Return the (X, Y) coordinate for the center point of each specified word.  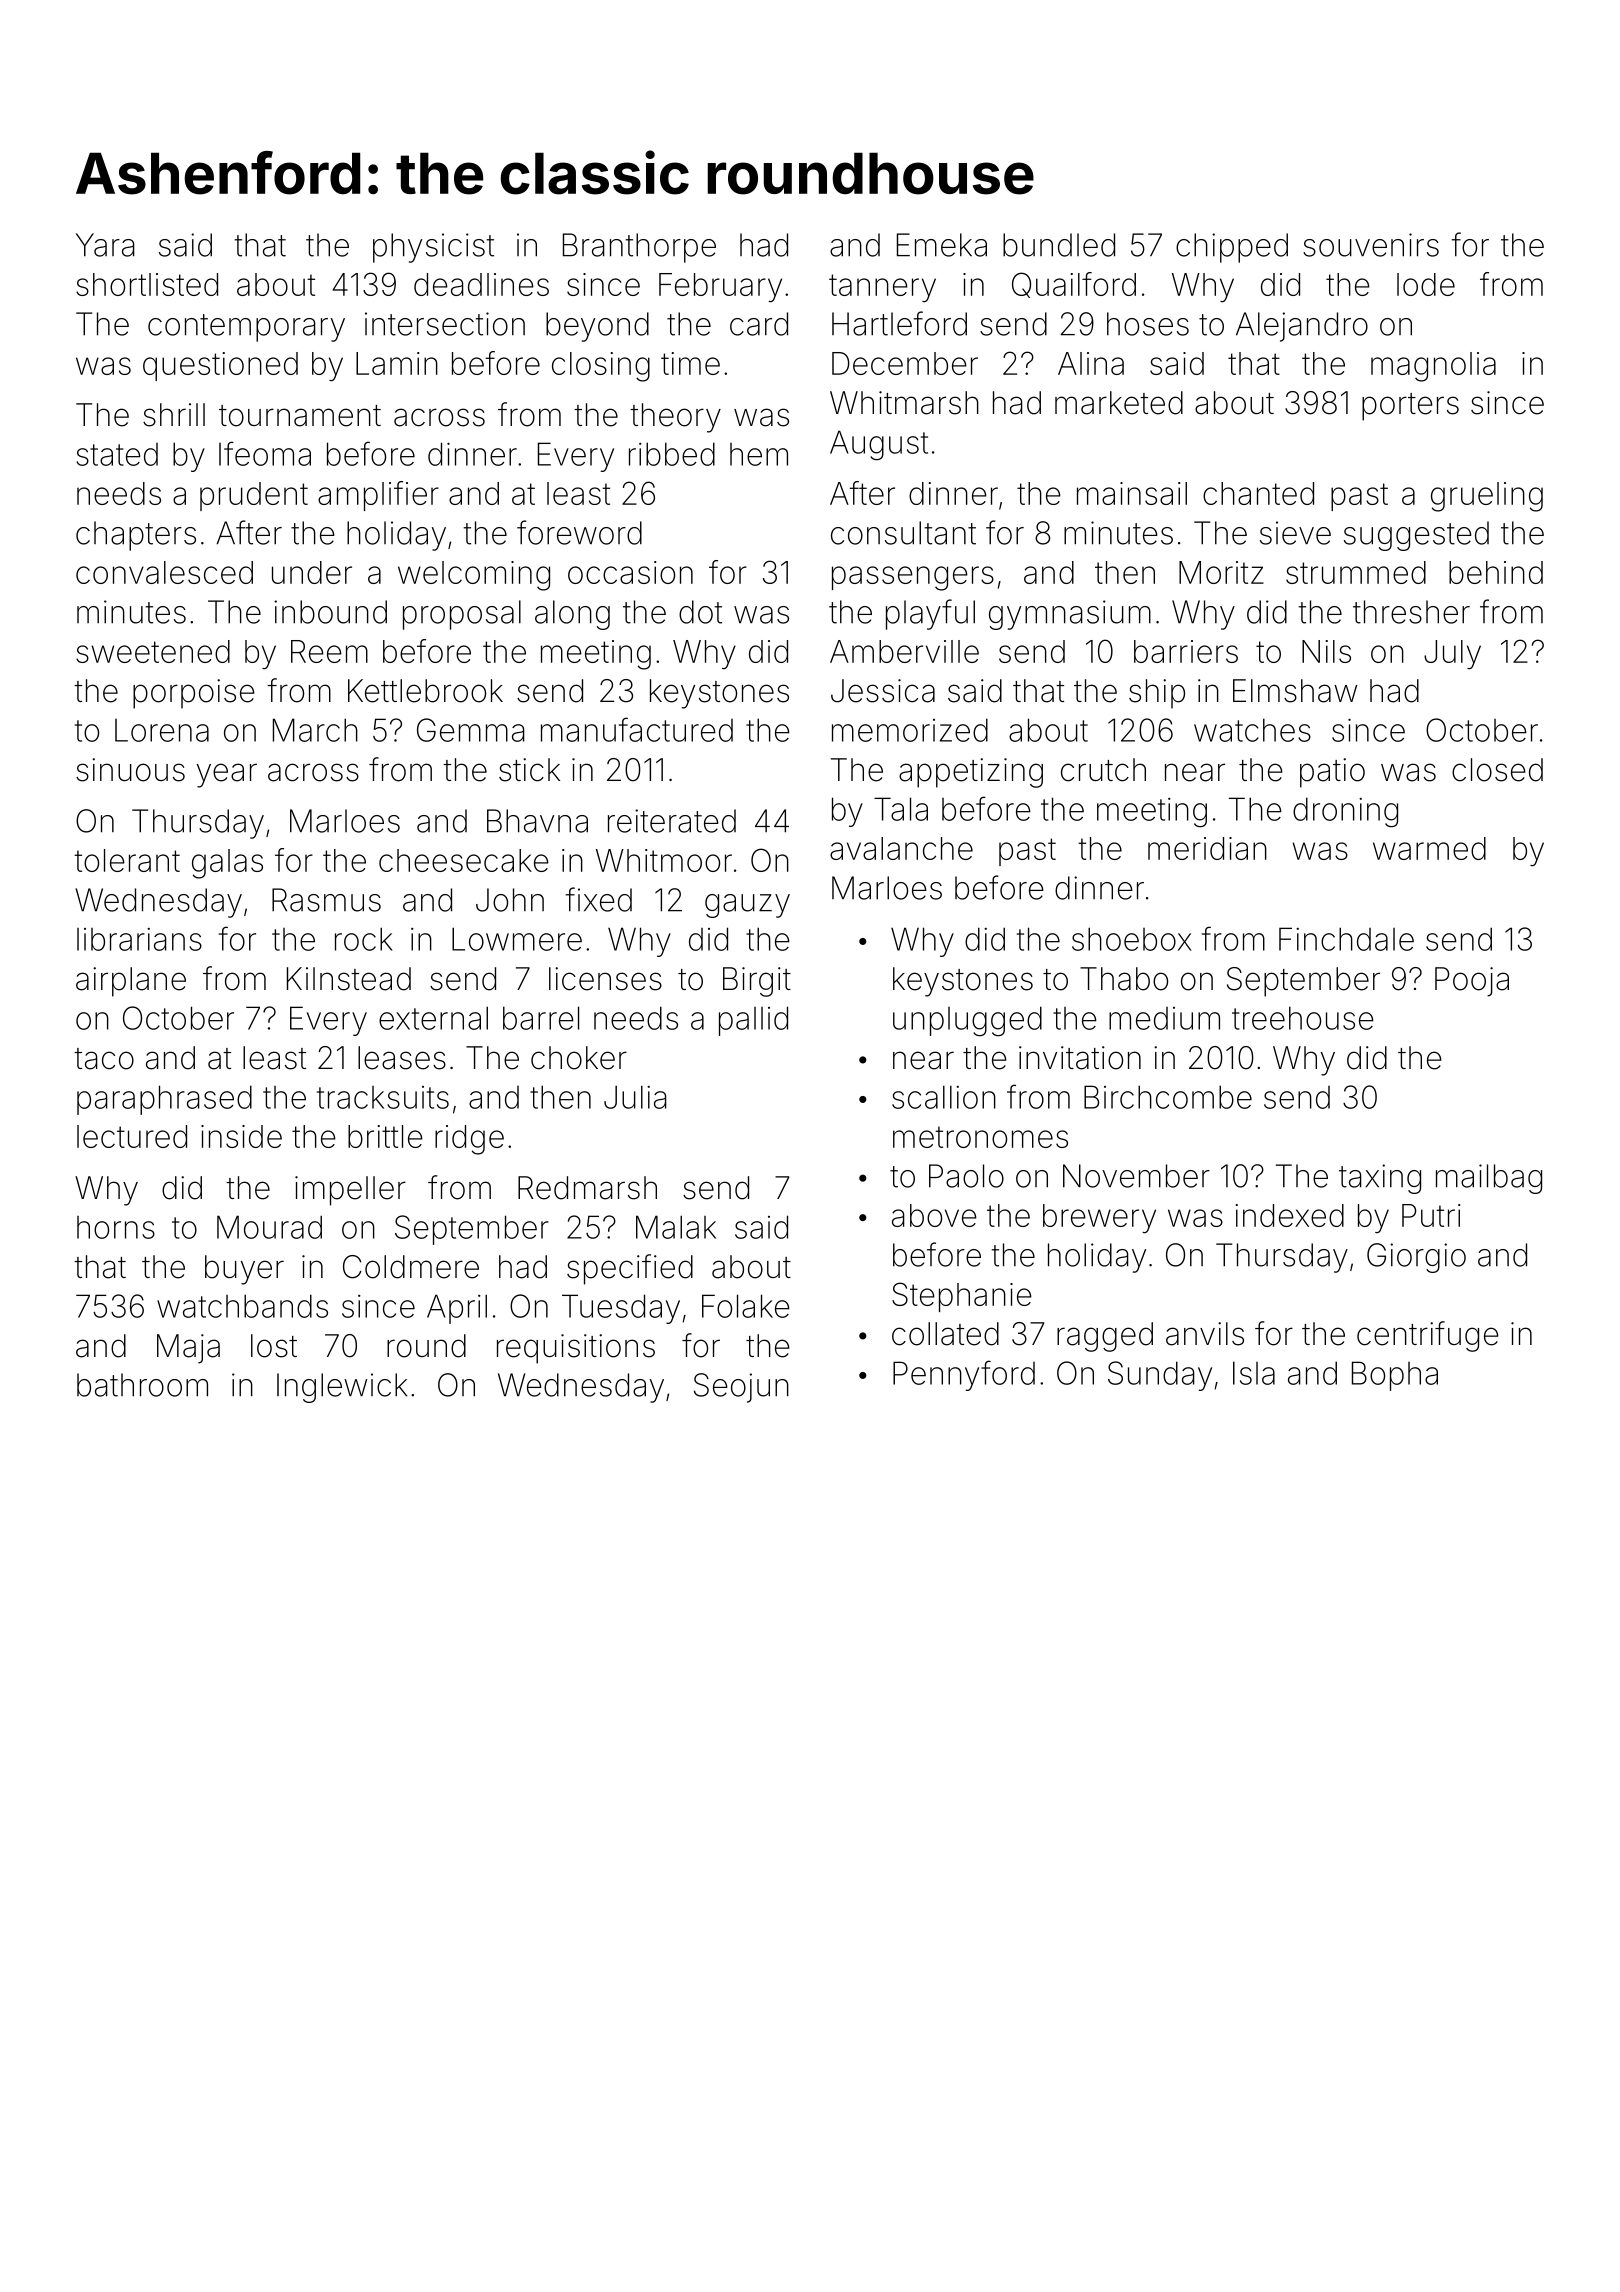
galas (227, 864)
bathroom (142, 1385)
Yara (105, 245)
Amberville (904, 651)
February (720, 288)
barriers (1186, 651)
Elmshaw (1295, 691)
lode (1426, 284)
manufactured (637, 729)
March (315, 730)
